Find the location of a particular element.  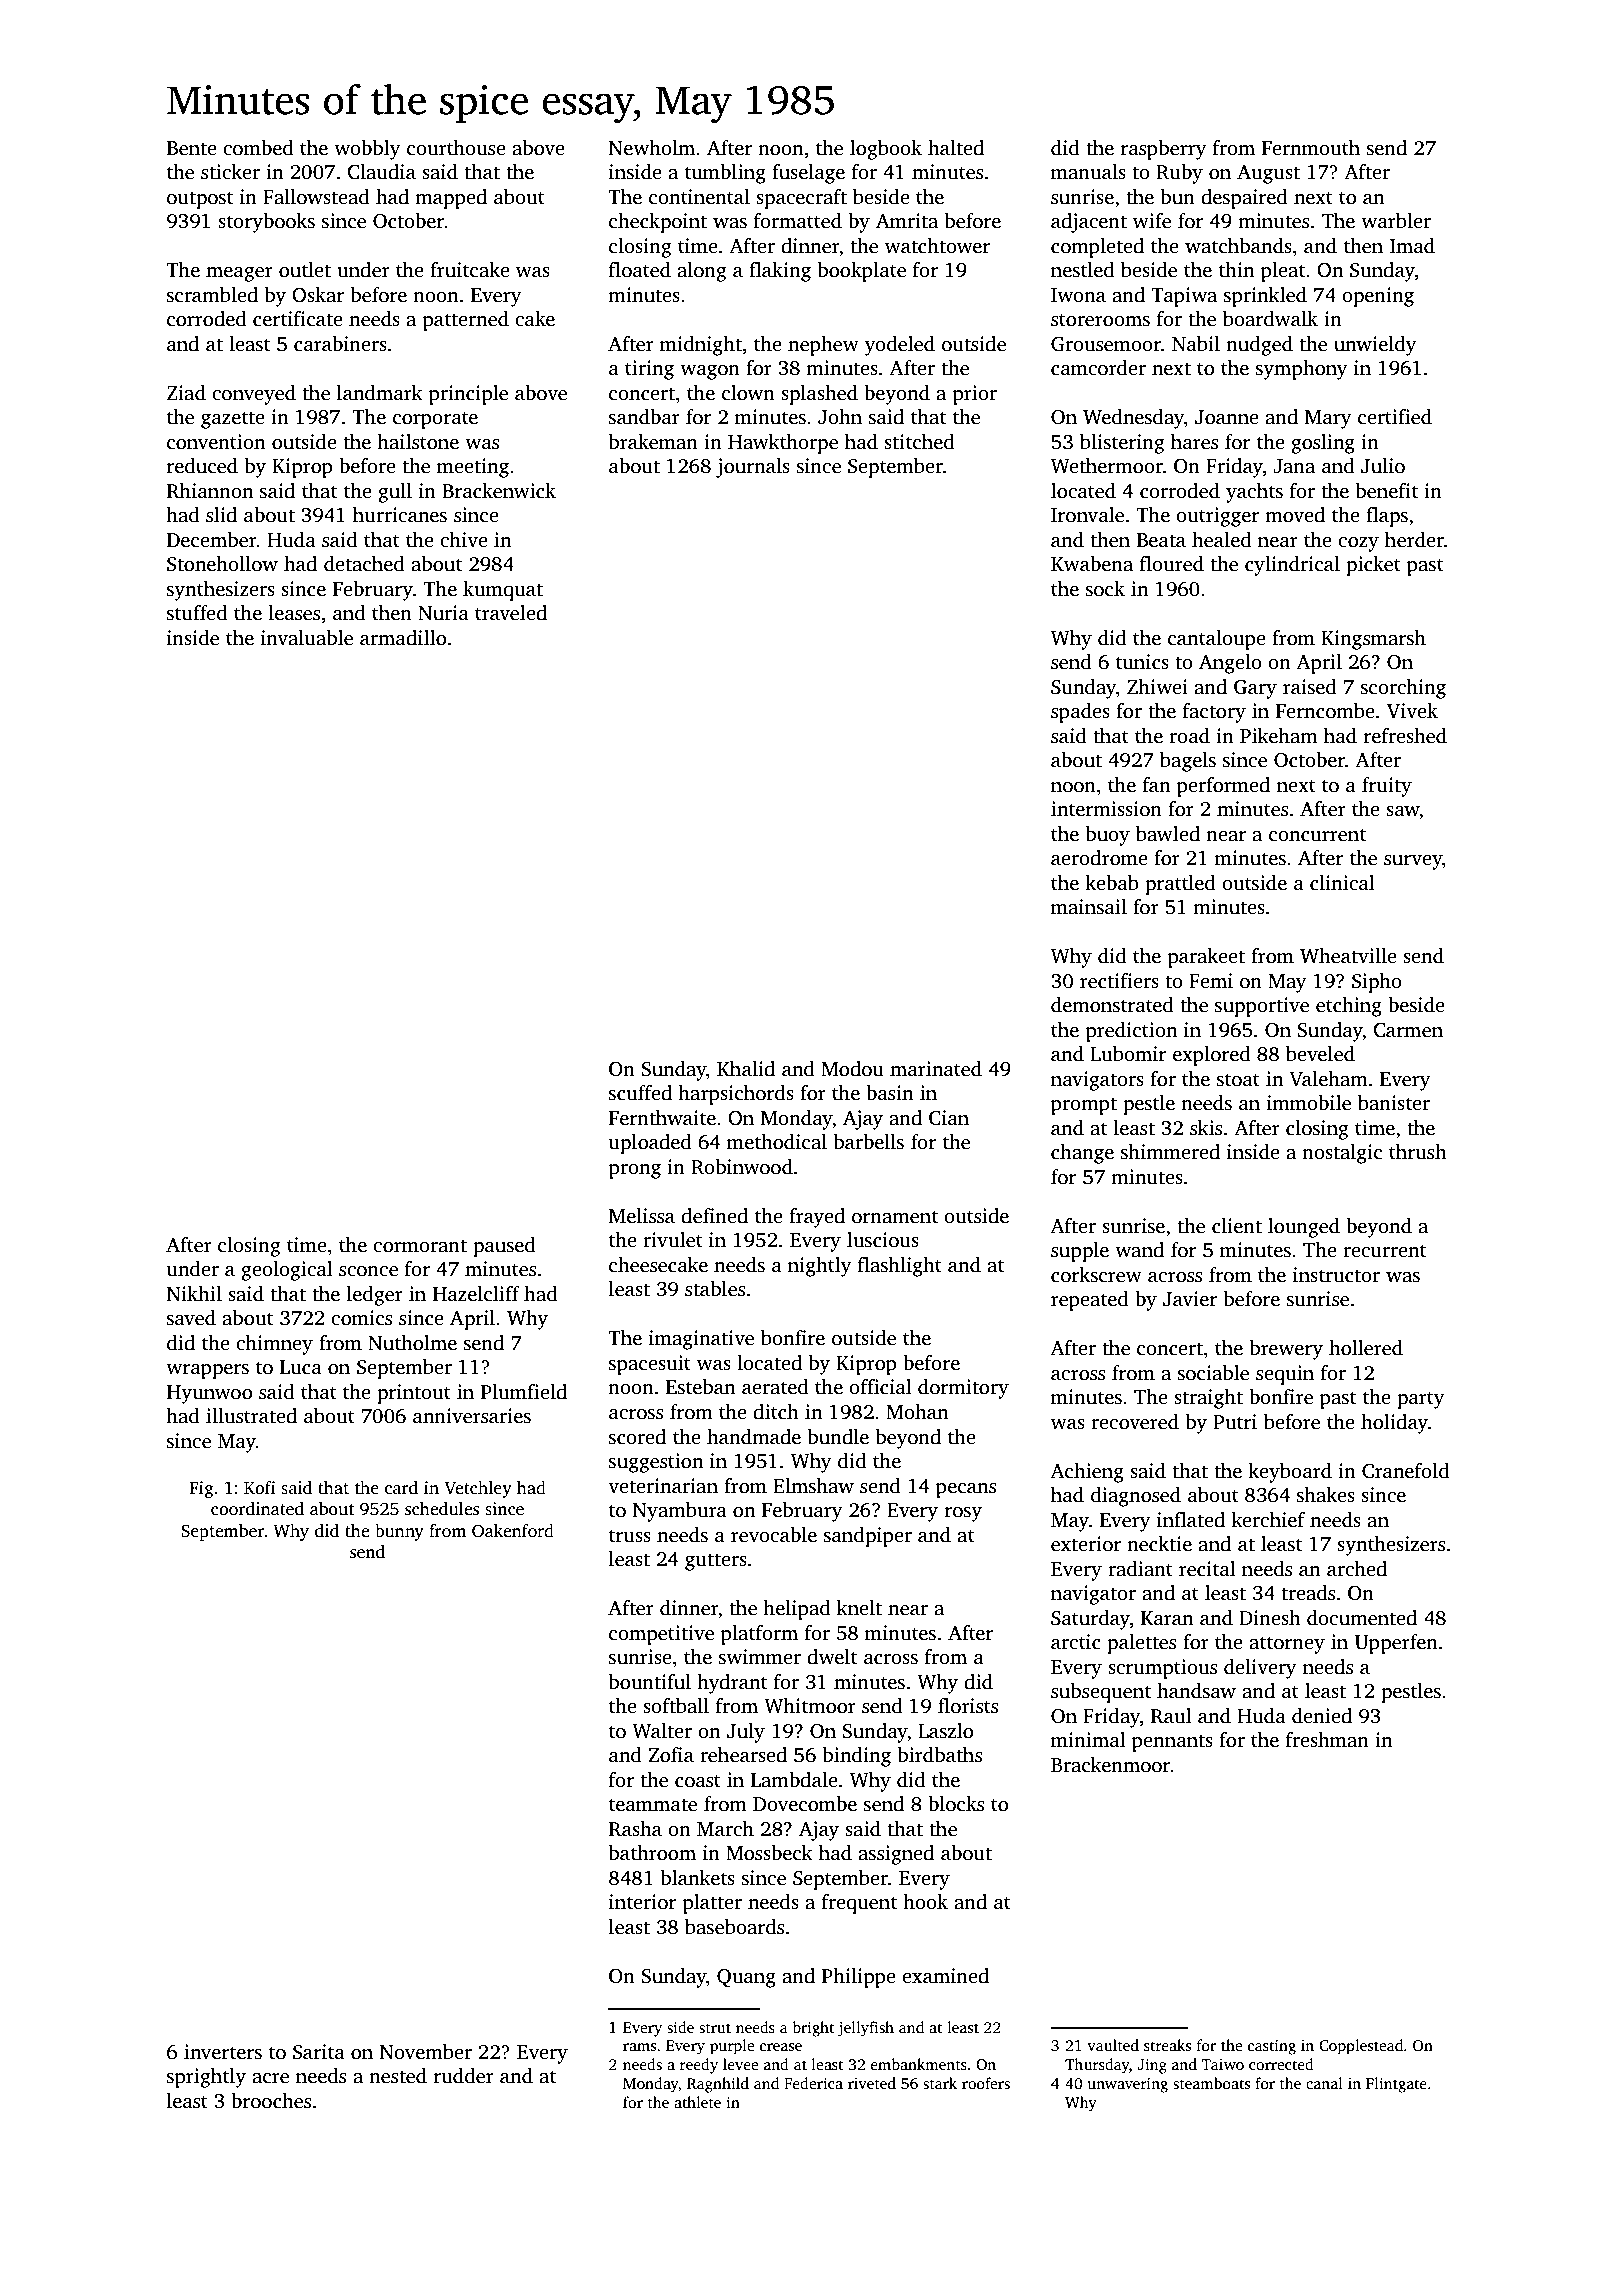

warbler is located at coordinates (1396, 221).
